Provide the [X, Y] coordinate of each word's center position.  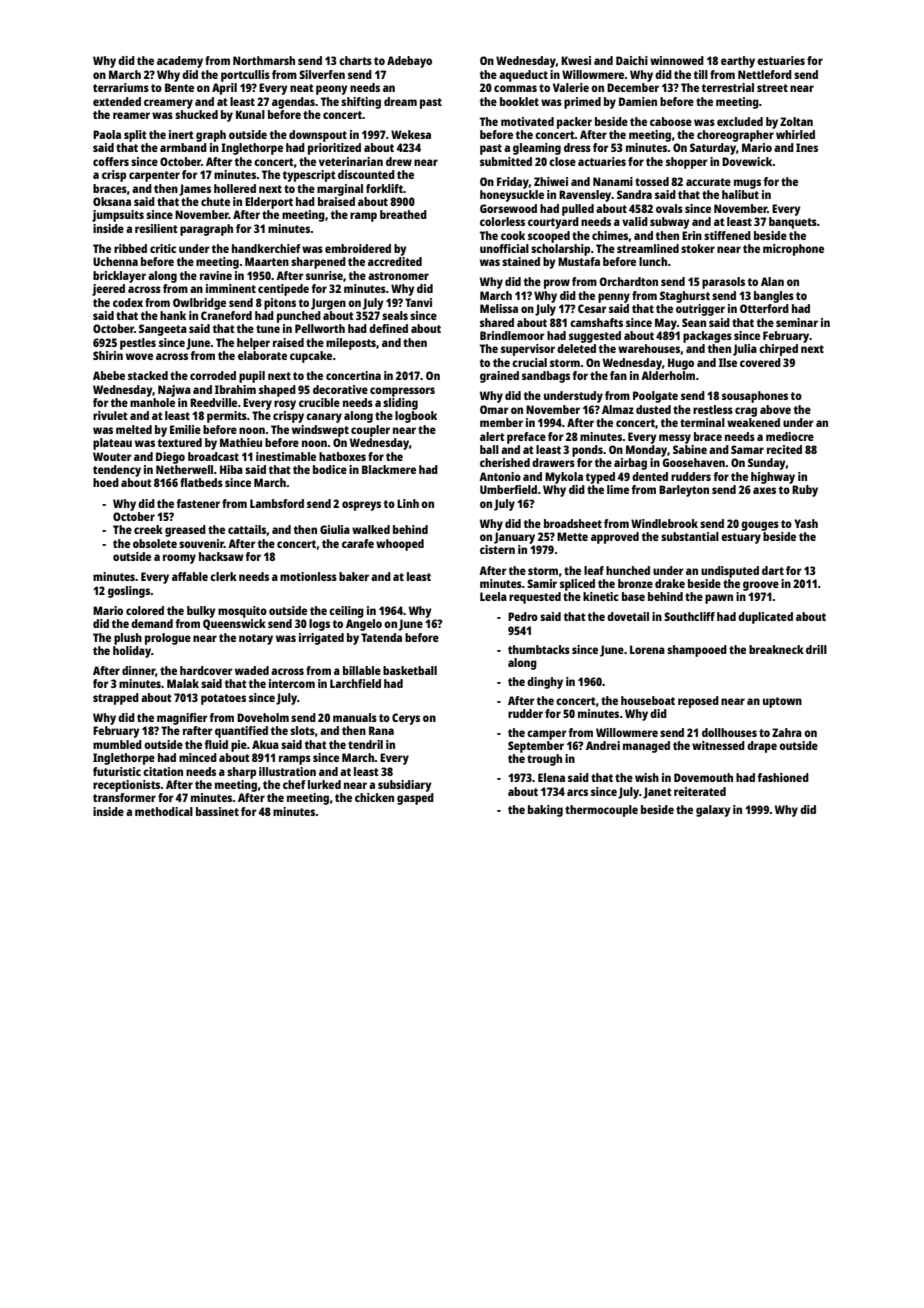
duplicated [765, 618]
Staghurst [685, 297]
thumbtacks [539, 649]
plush [128, 639]
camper [547, 735]
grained [499, 377]
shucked [196, 114]
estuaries [781, 60]
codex [128, 302]
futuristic [117, 771]
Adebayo [409, 62]
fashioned [783, 777]
